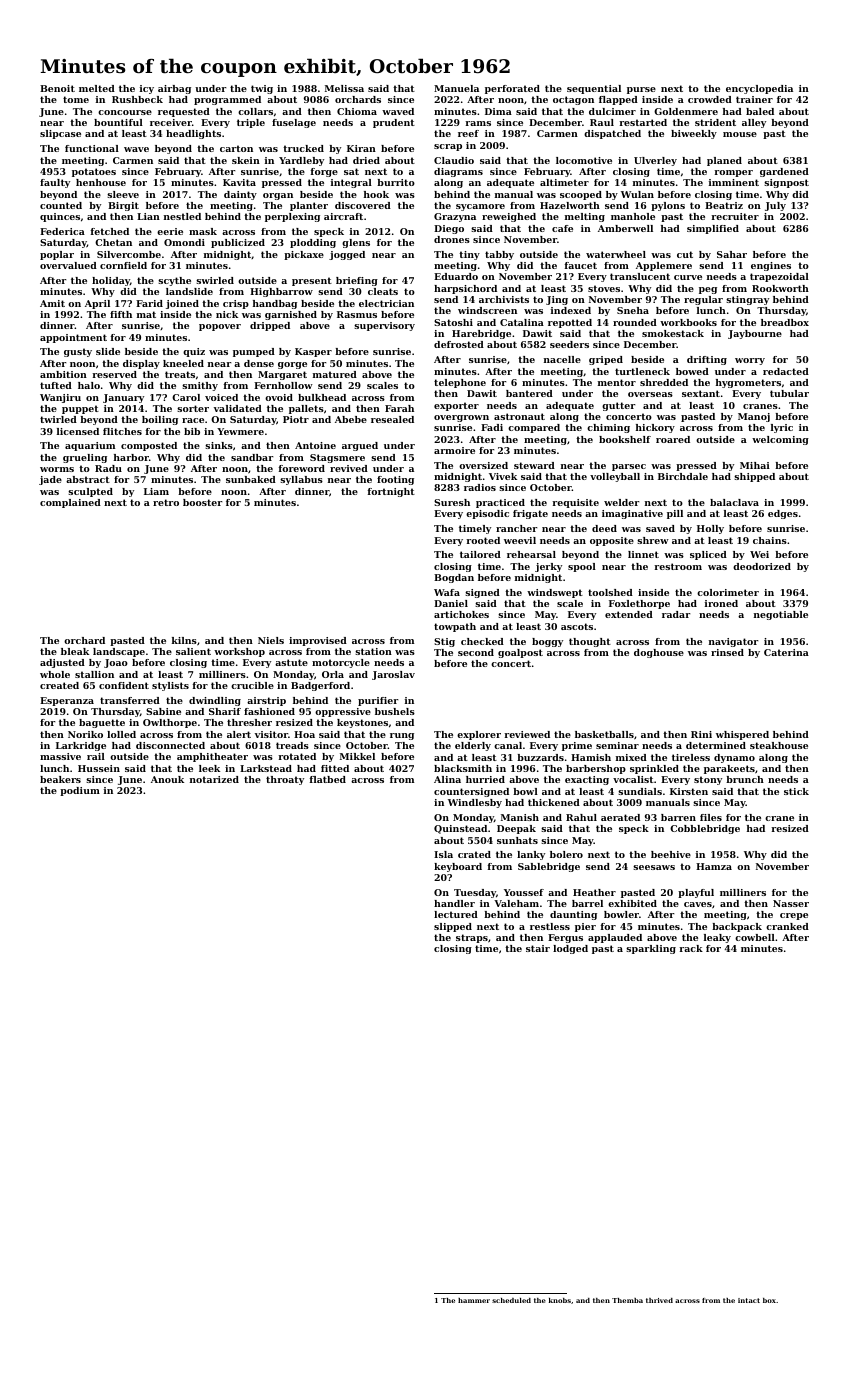 Image resolution: width=849 pixels, height=1400 pixels. What do you see at coordinates (474, 1300) in the screenshot?
I see `hammer` at bounding box center [474, 1300].
